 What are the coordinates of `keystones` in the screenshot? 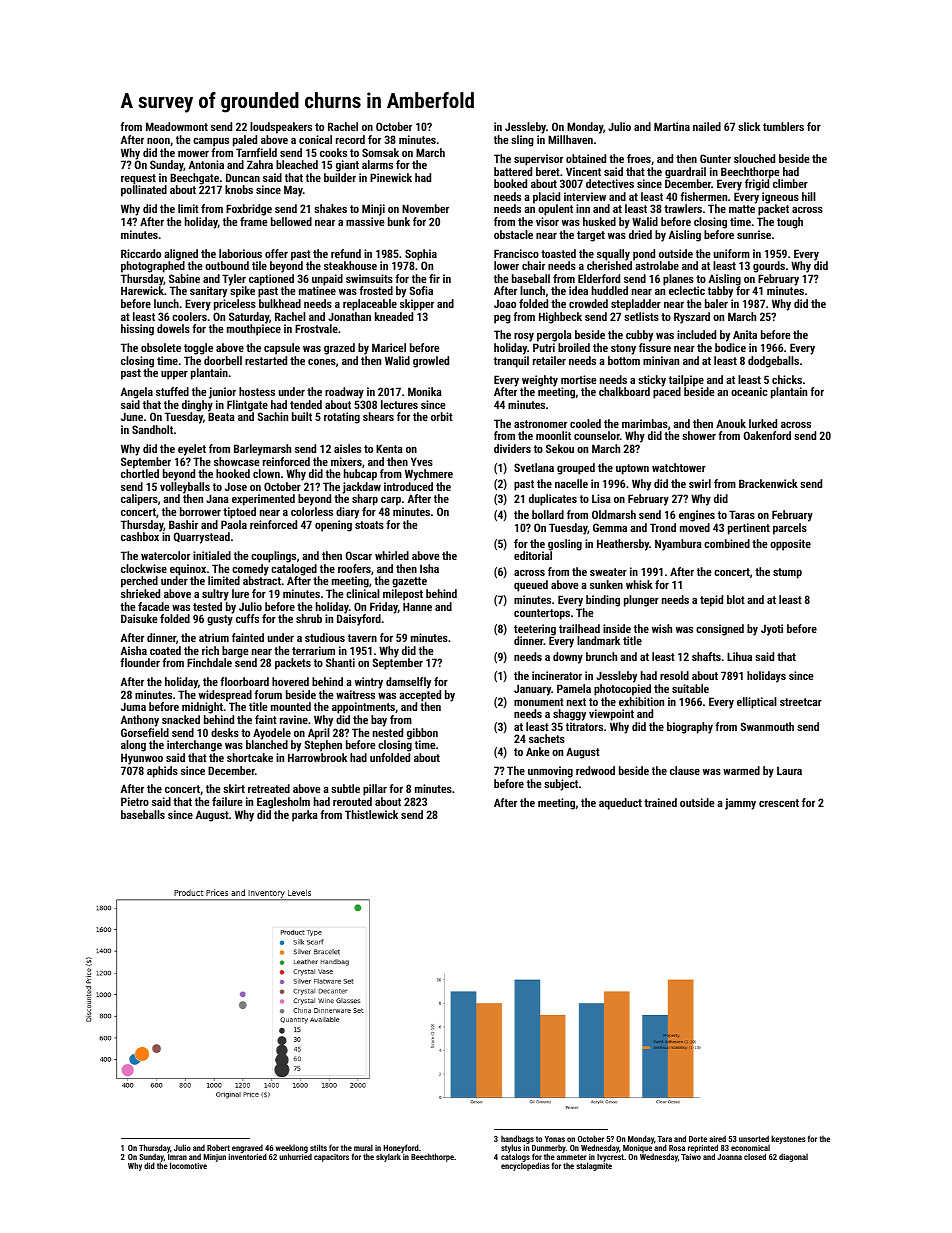 It's located at (788, 1139).
